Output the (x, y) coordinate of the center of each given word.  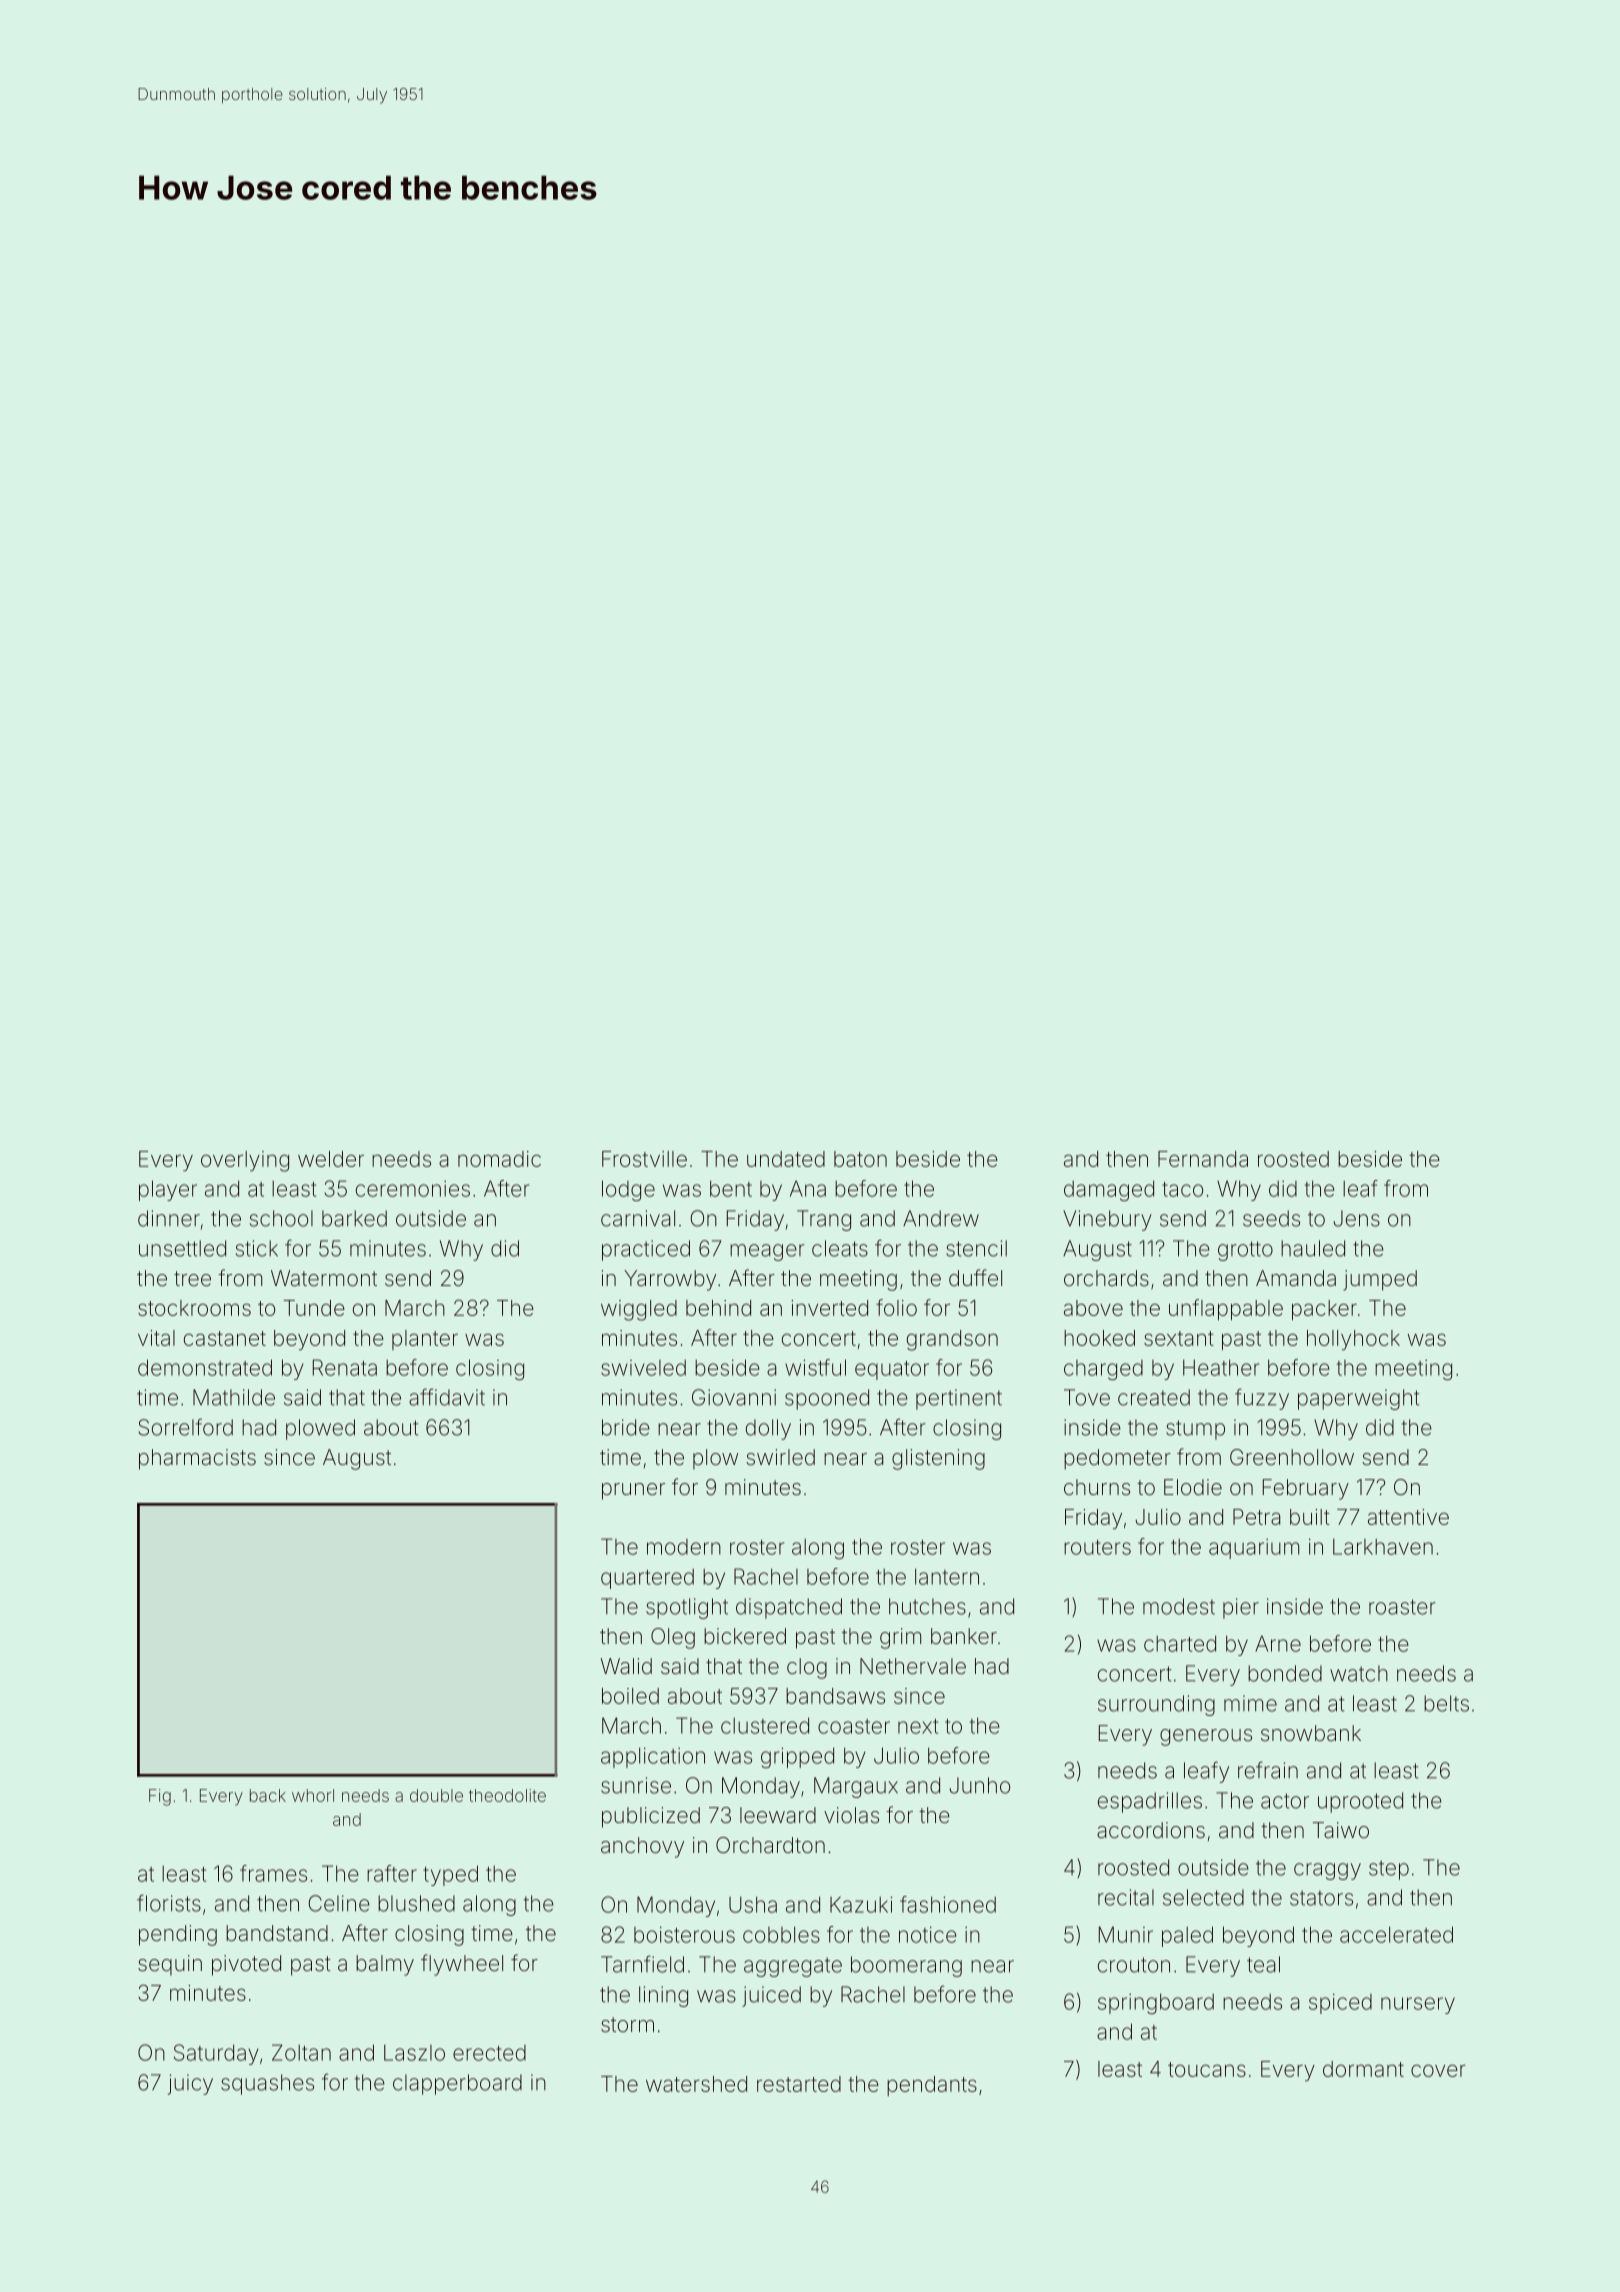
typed (450, 1875)
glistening (938, 1459)
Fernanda (1203, 1159)
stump (1195, 1430)
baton (860, 1159)
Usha (753, 1904)
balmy (385, 1965)
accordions (1151, 1830)
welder (331, 1159)
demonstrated (205, 1367)
